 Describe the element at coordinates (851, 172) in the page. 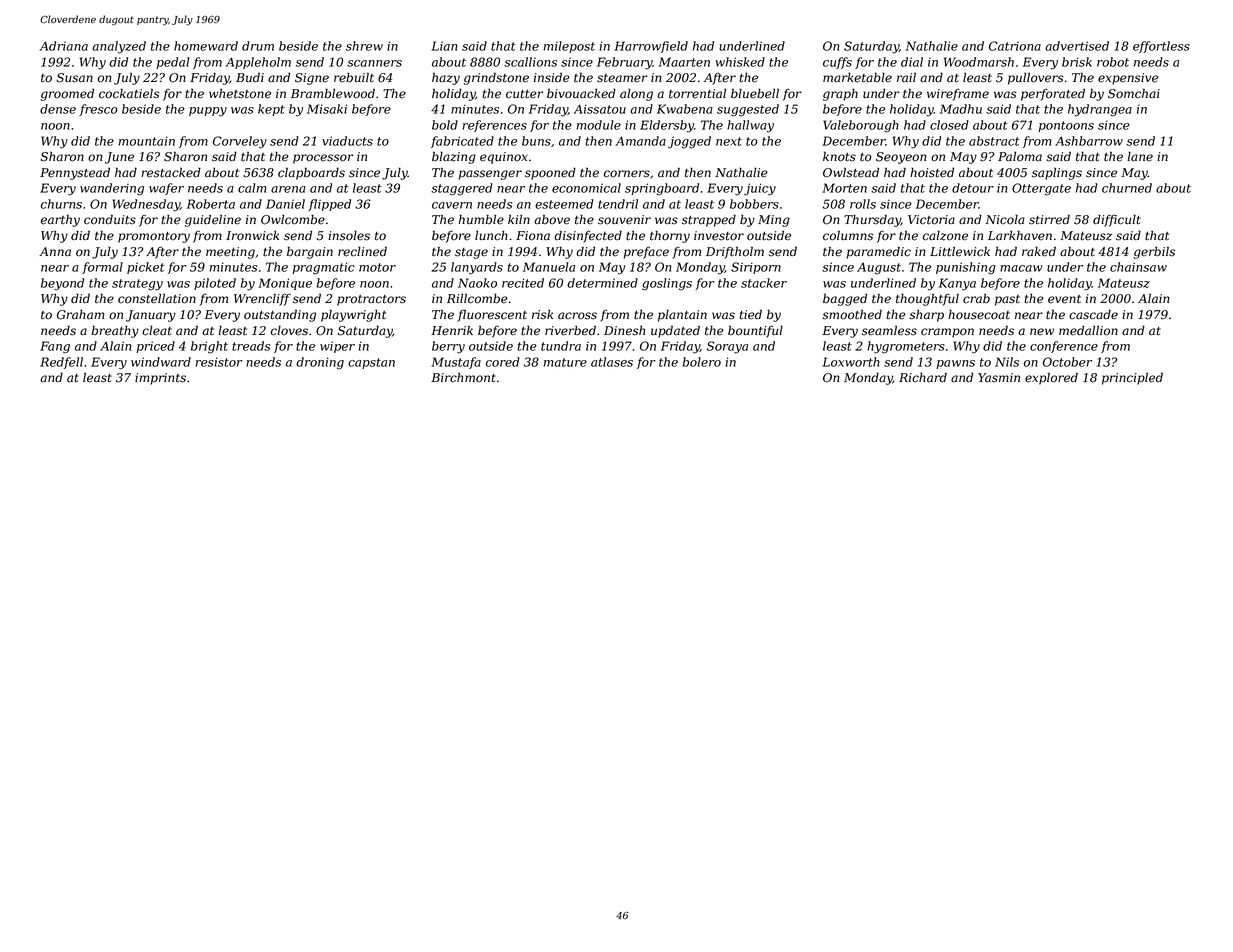

I see `Owlstead` at that location.
